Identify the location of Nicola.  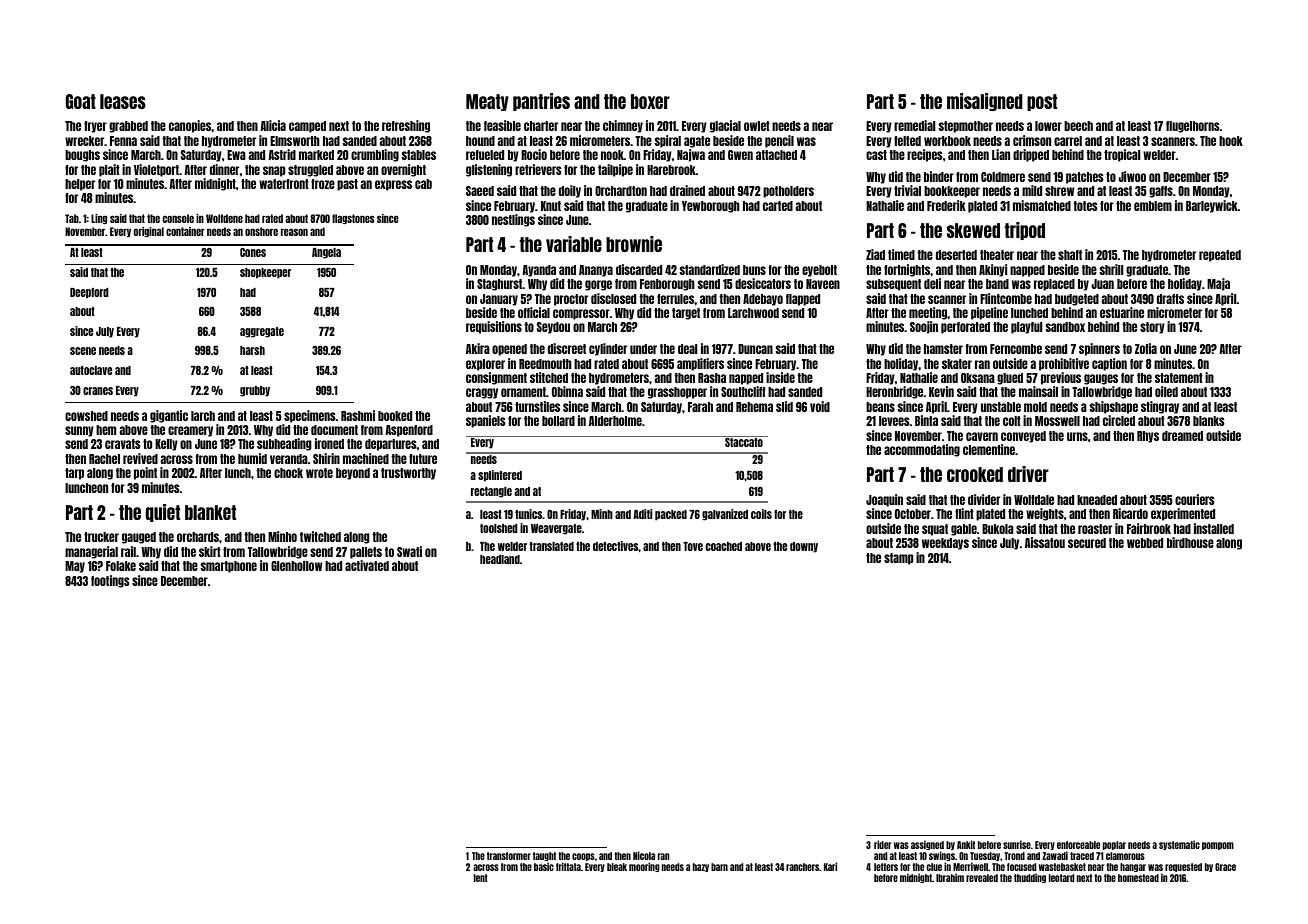
(644, 855).
